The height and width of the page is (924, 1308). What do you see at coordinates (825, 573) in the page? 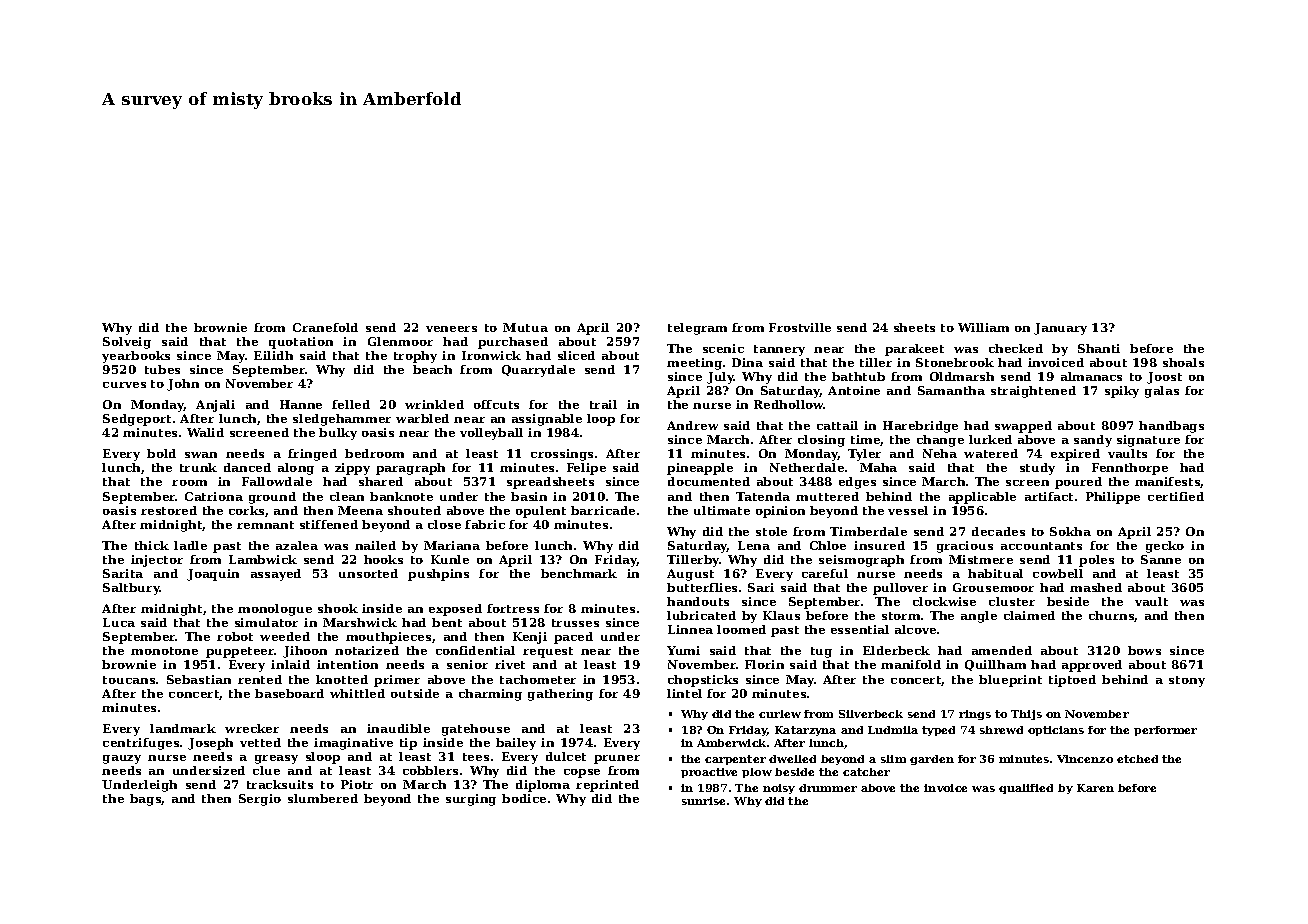
I see `careful` at bounding box center [825, 573].
